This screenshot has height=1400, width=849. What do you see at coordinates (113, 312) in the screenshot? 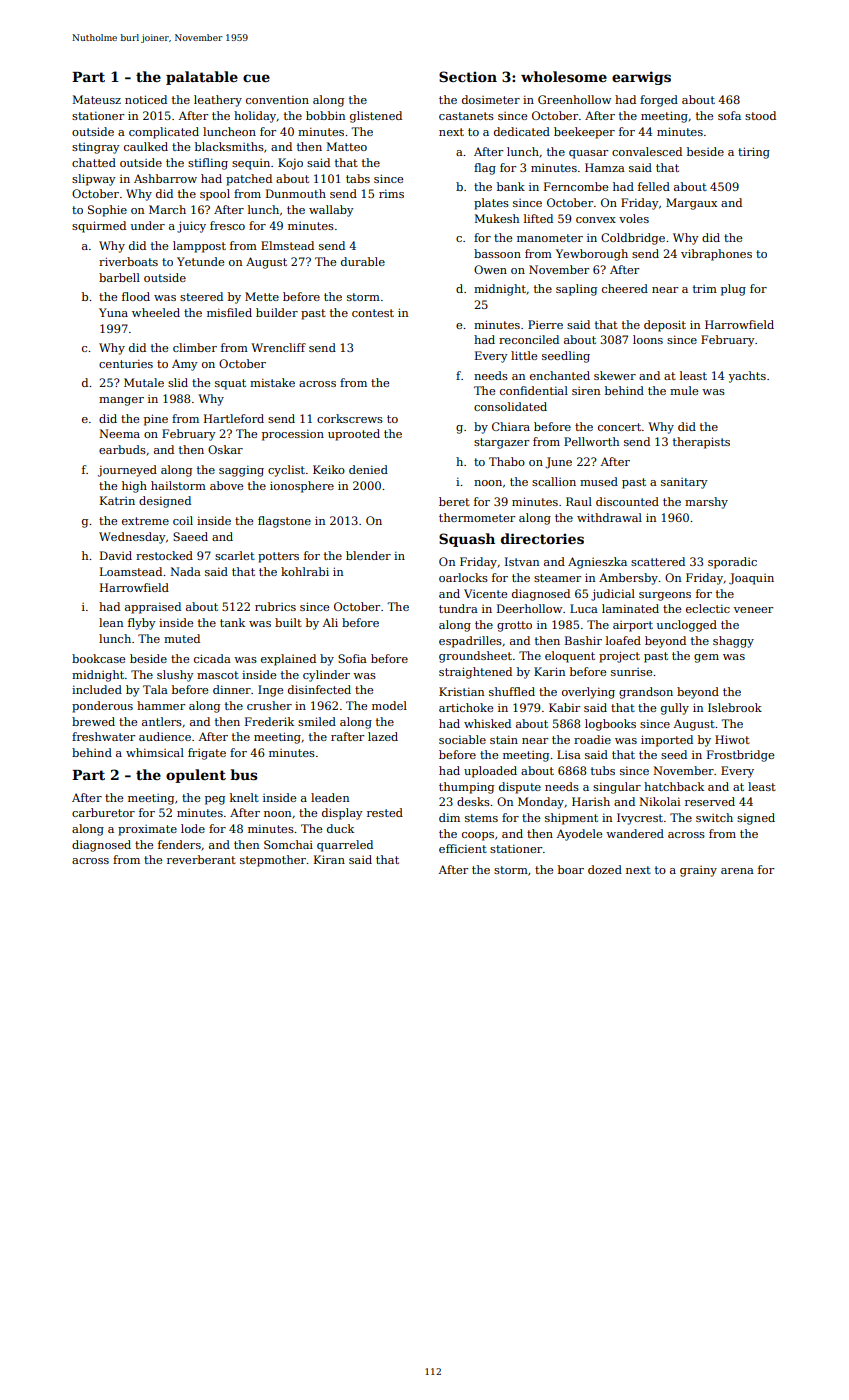
I see `Yuna` at bounding box center [113, 312].
